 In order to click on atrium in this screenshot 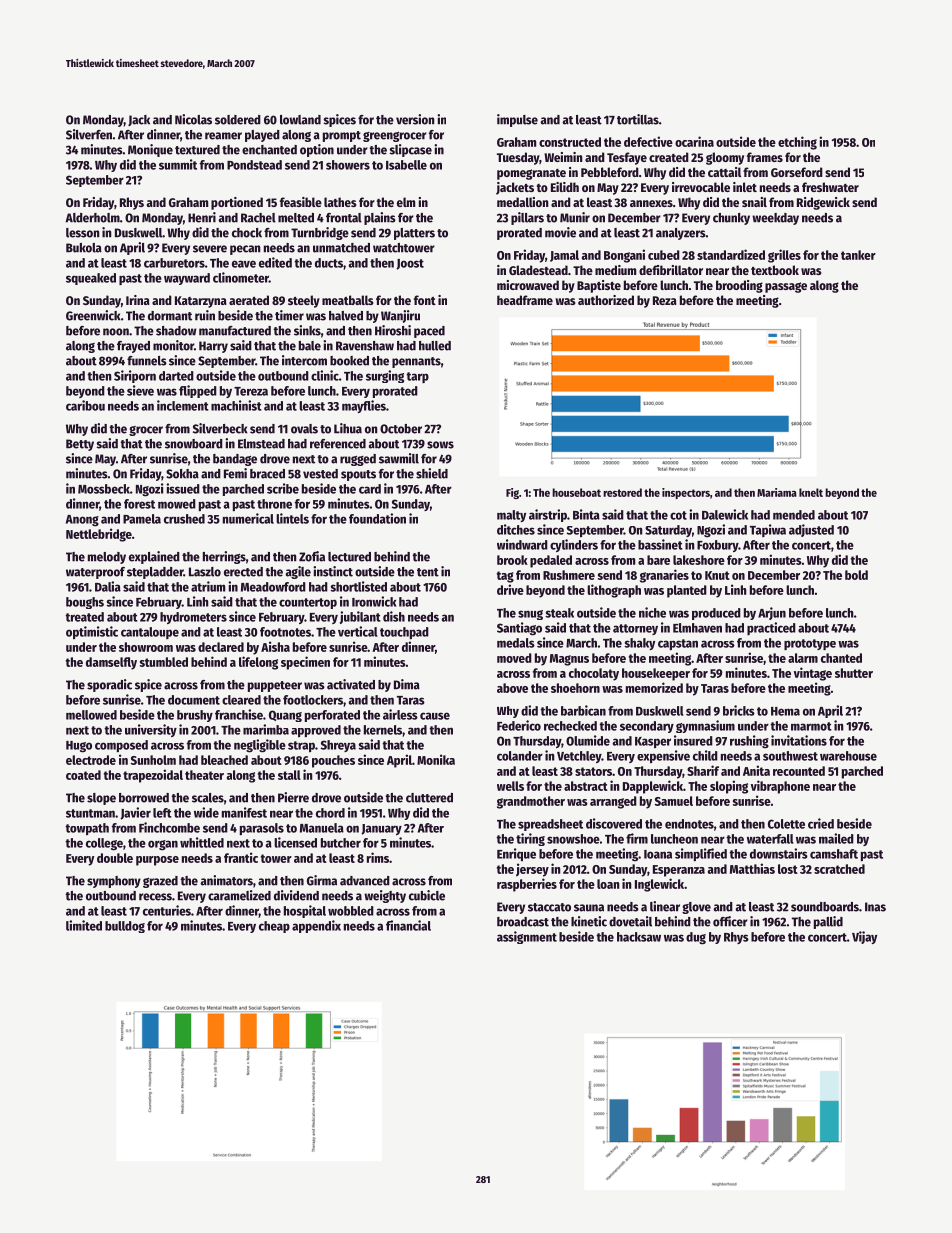, I will do `click(208, 586)`.
